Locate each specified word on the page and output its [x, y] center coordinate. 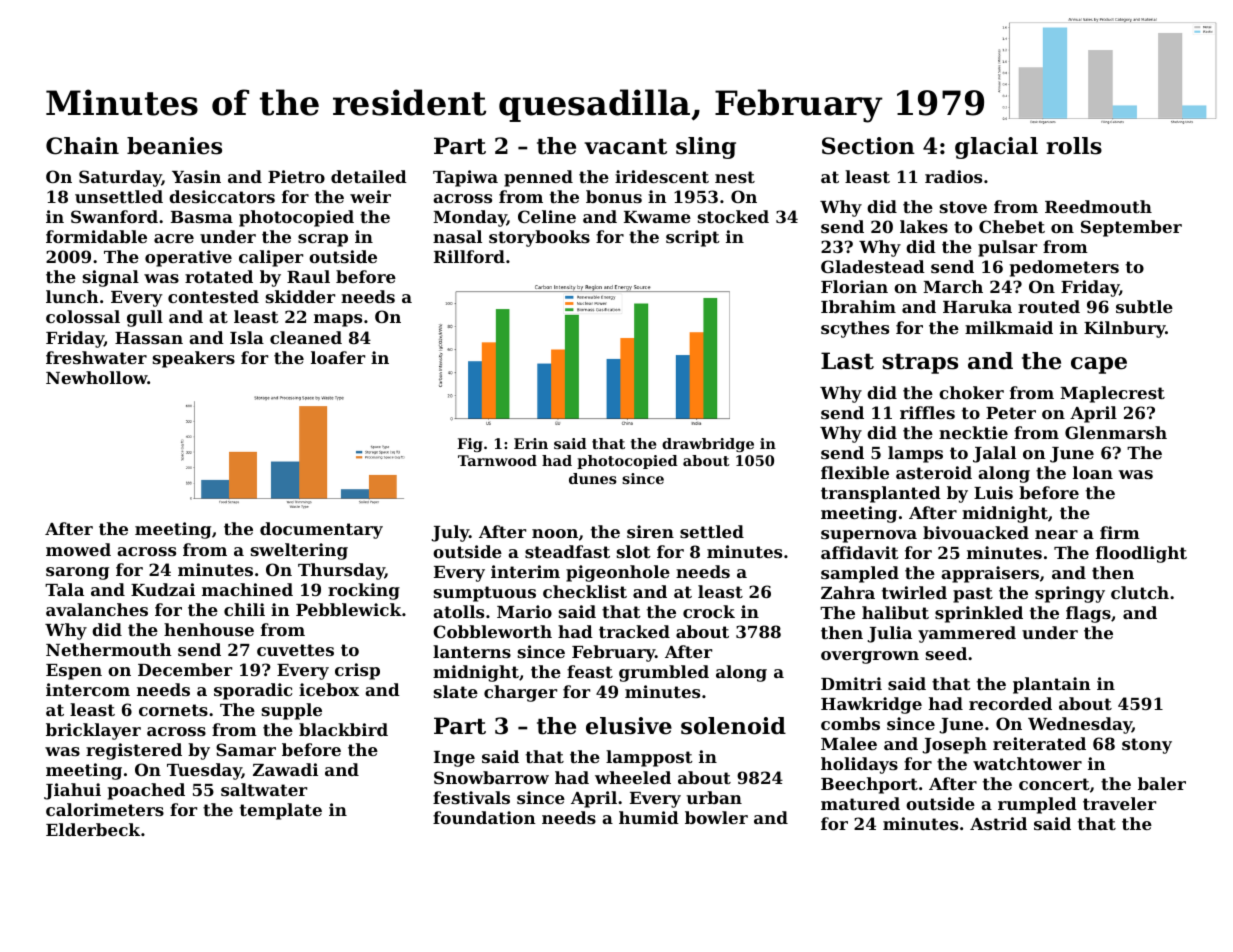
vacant [625, 146]
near [1056, 534]
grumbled [664, 673]
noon [555, 533]
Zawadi [285, 769]
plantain [1052, 685]
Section [868, 146]
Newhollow [97, 377]
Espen [74, 672]
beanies [174, 146]
